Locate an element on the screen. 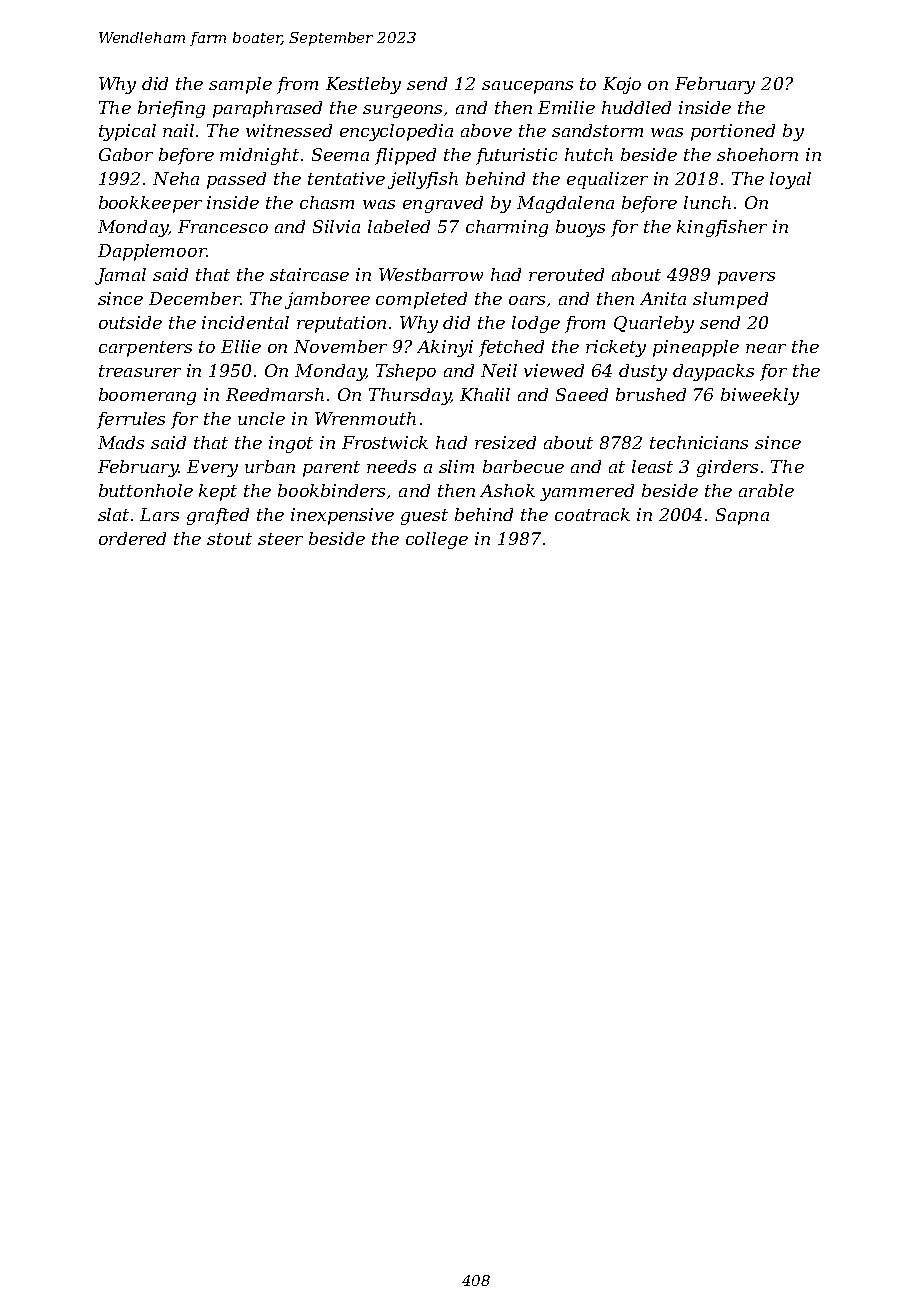 This screenshot has width=924, height=1308. treasurer is located at coordinates (140, 371).
